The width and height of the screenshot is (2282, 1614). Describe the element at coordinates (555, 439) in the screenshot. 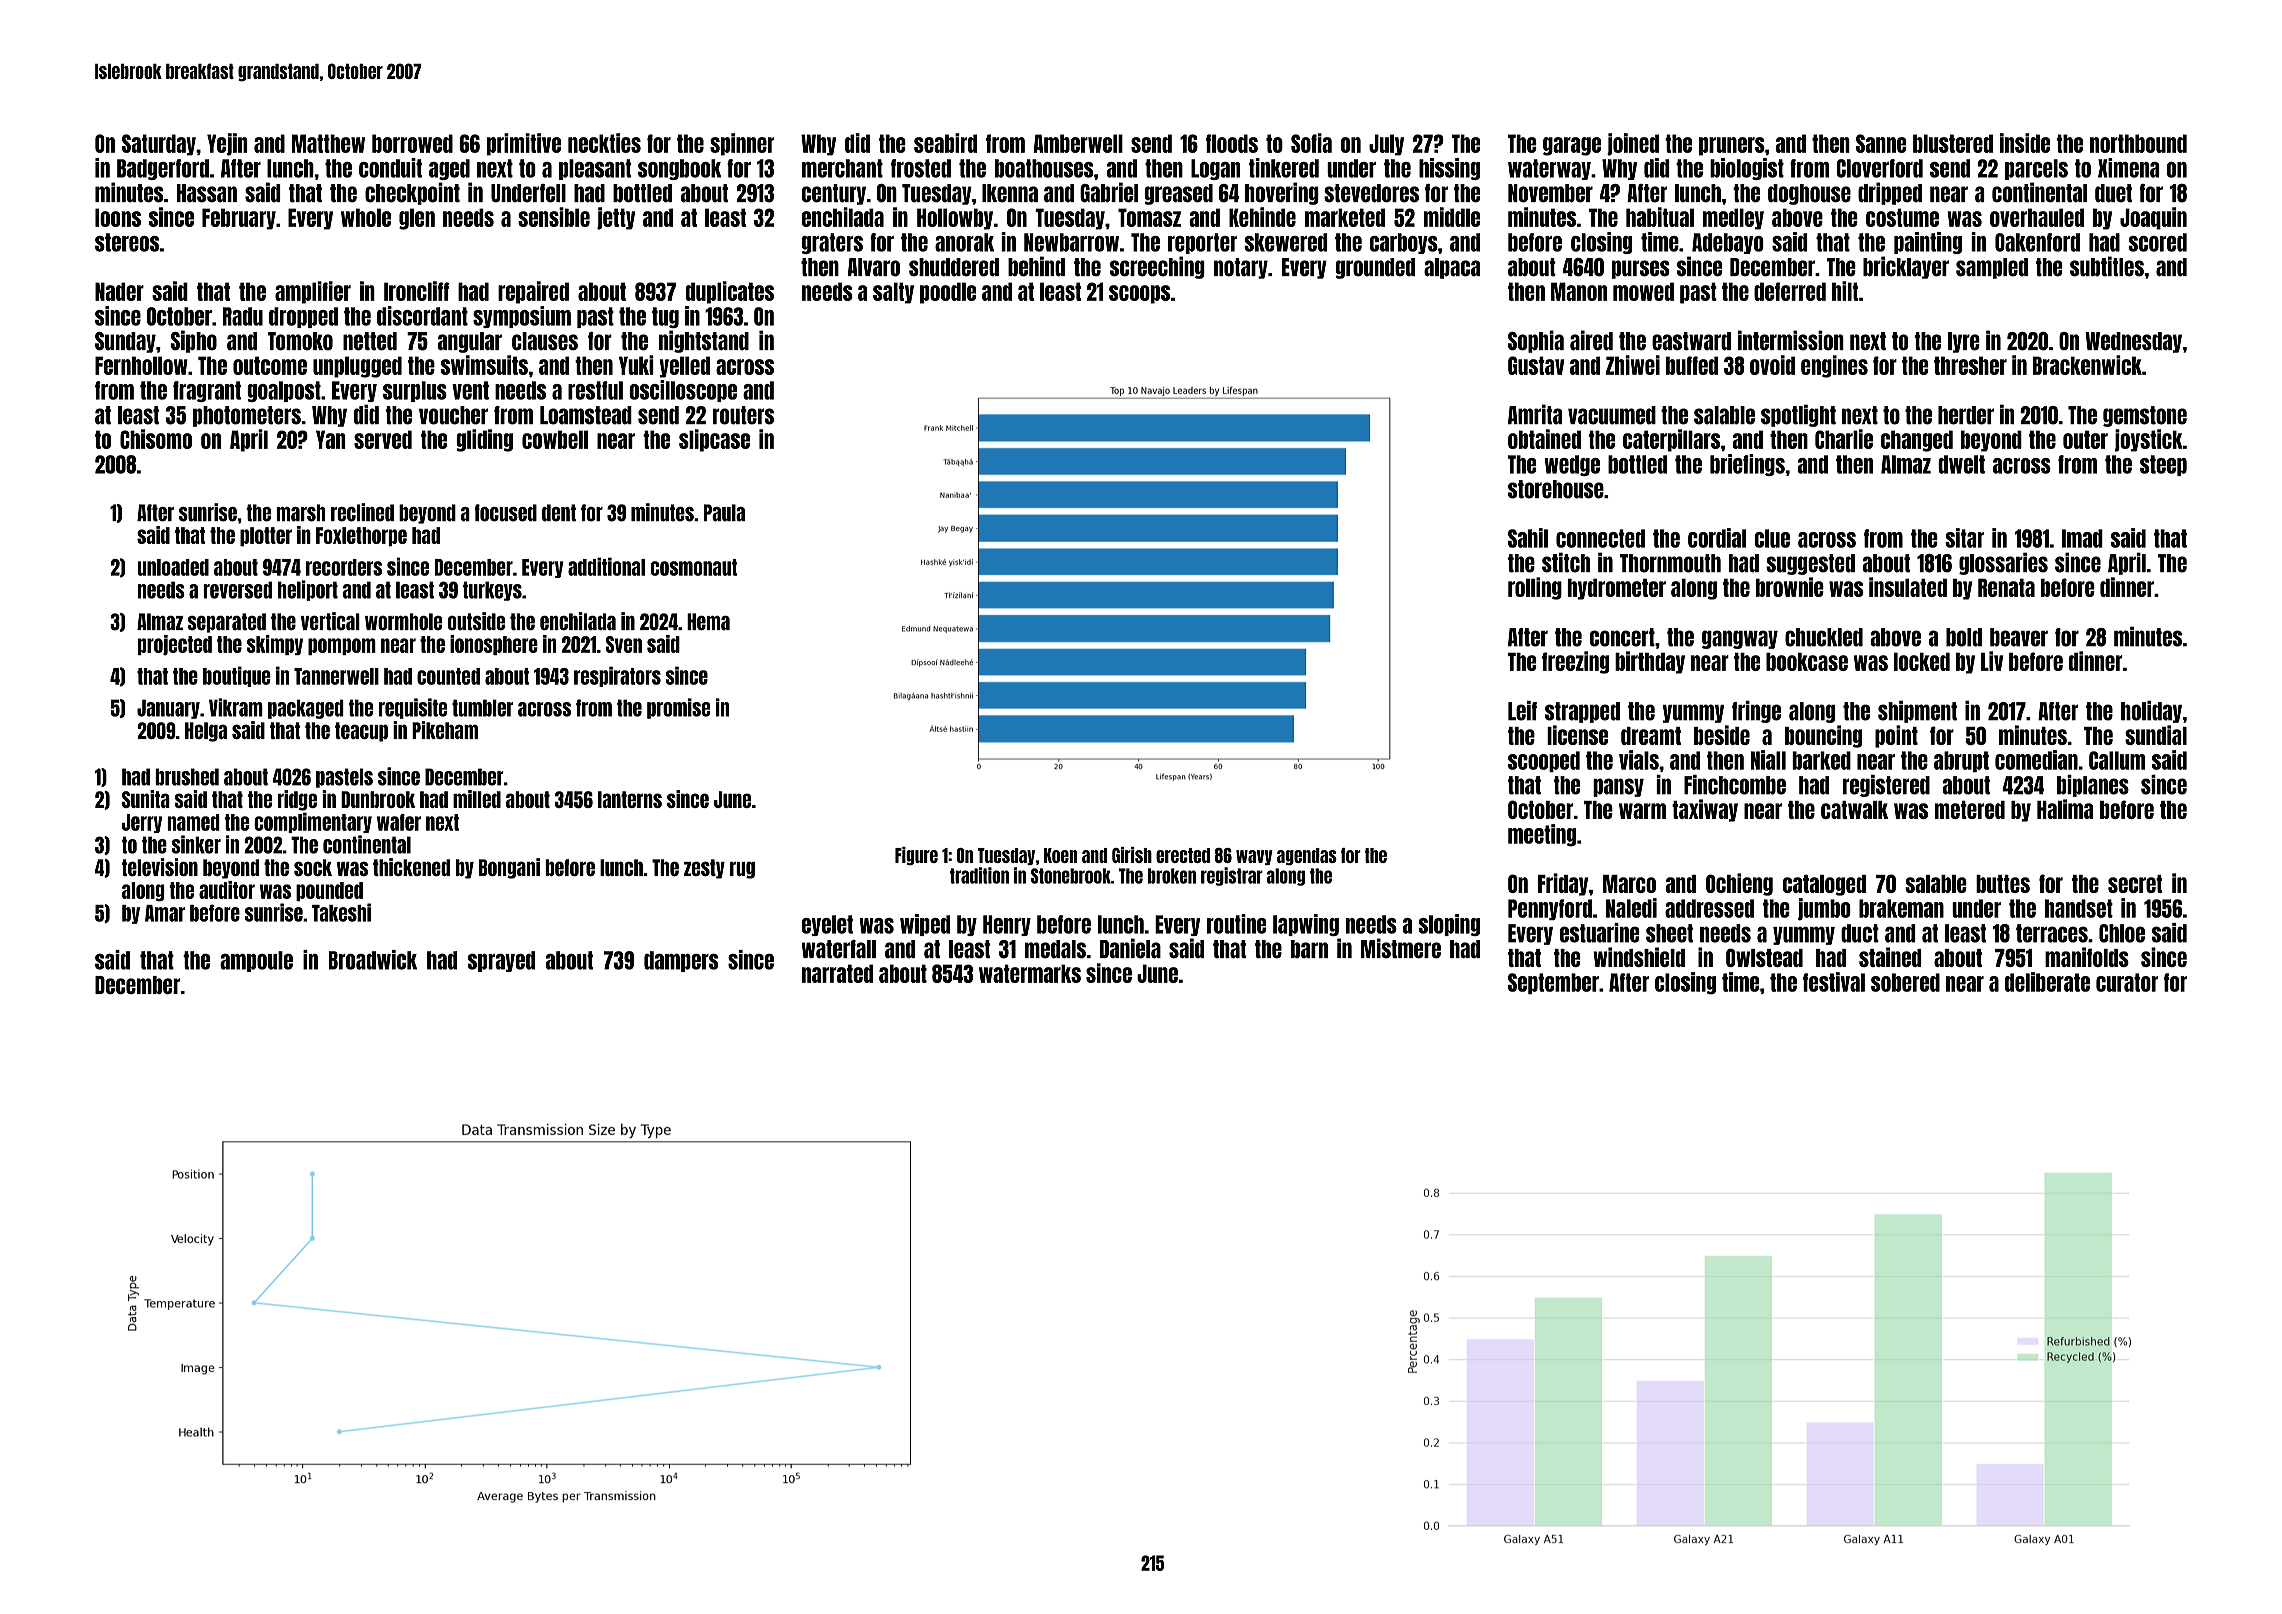

I see `cowbell` at that location.
